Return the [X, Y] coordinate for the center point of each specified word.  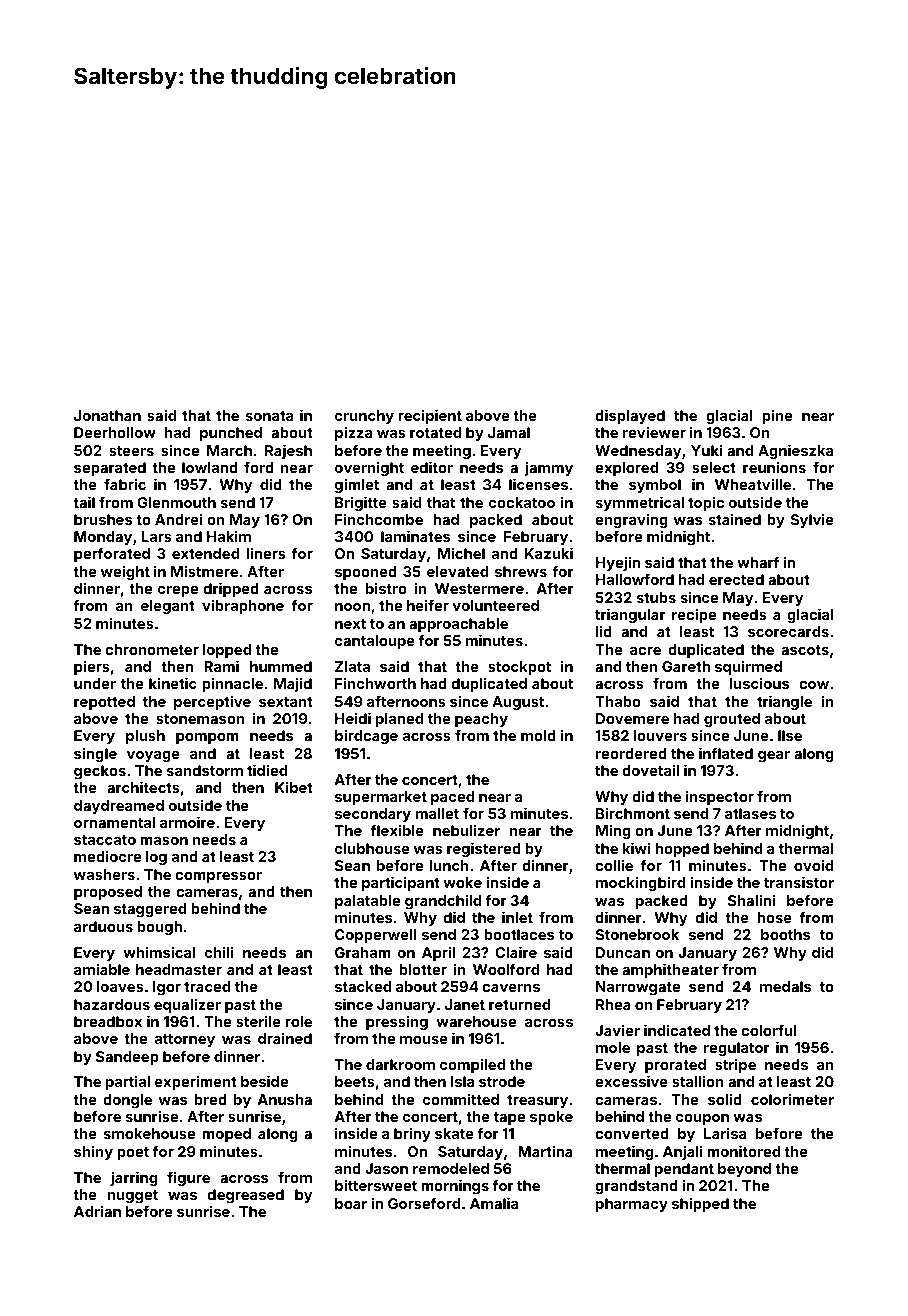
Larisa [725, 1133]
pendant [684, 1170]
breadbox [108, 1021]
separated [110, 469]
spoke [551, 1118]
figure [188, 1178]
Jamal [509, 432]
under [95, 683]
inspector [720, 798]
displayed [630, 416]
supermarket [381, 798]
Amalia [494, 1203]
